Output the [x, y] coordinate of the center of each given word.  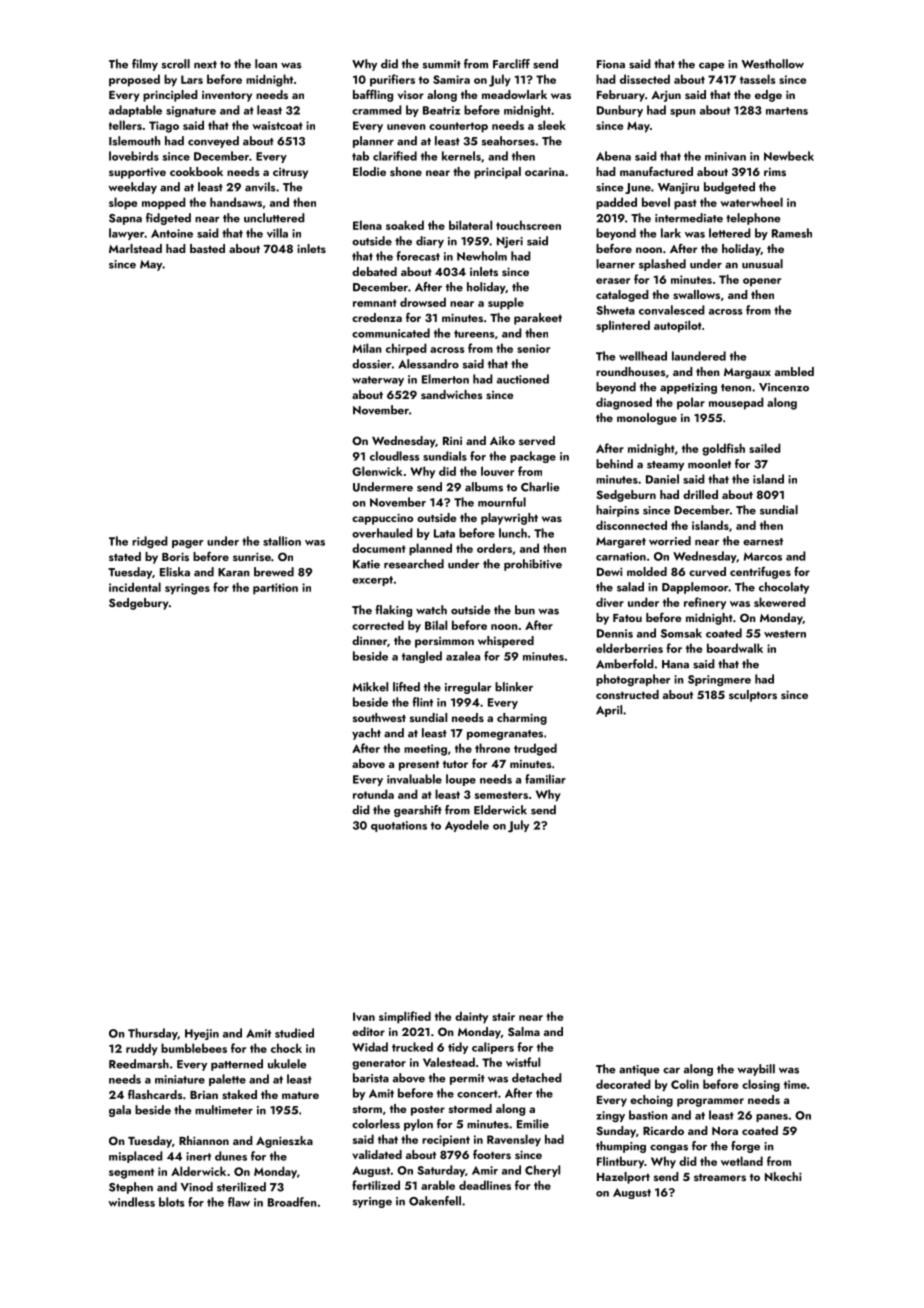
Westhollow [773, 64]
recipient [446, 1141]
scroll [176, 64]
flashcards [155, 1094]
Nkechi [783, 1176]
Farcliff [511, 64]
